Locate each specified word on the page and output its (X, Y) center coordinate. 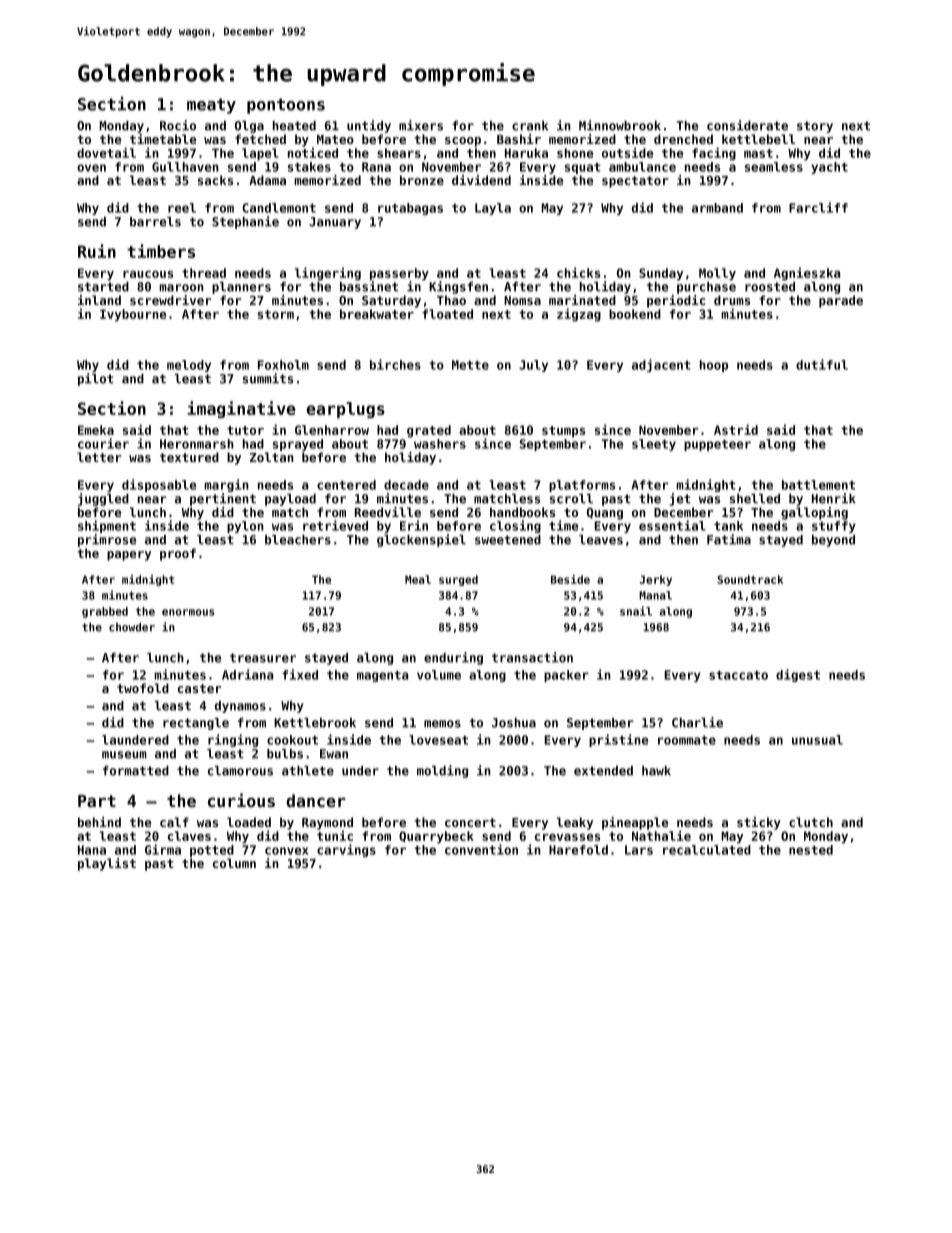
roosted (770, 287)
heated (294, 126)
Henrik (834, 498)
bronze (422, 180)
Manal (655, 595)
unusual (817, 740)
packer (566, 676)
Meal (418, 579)
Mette (470, 365)
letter (99, 457)
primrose (107, 540)
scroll (571, 499)
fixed (300, 674)
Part (97, 801)
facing (714, 154)
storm (276, 314)
